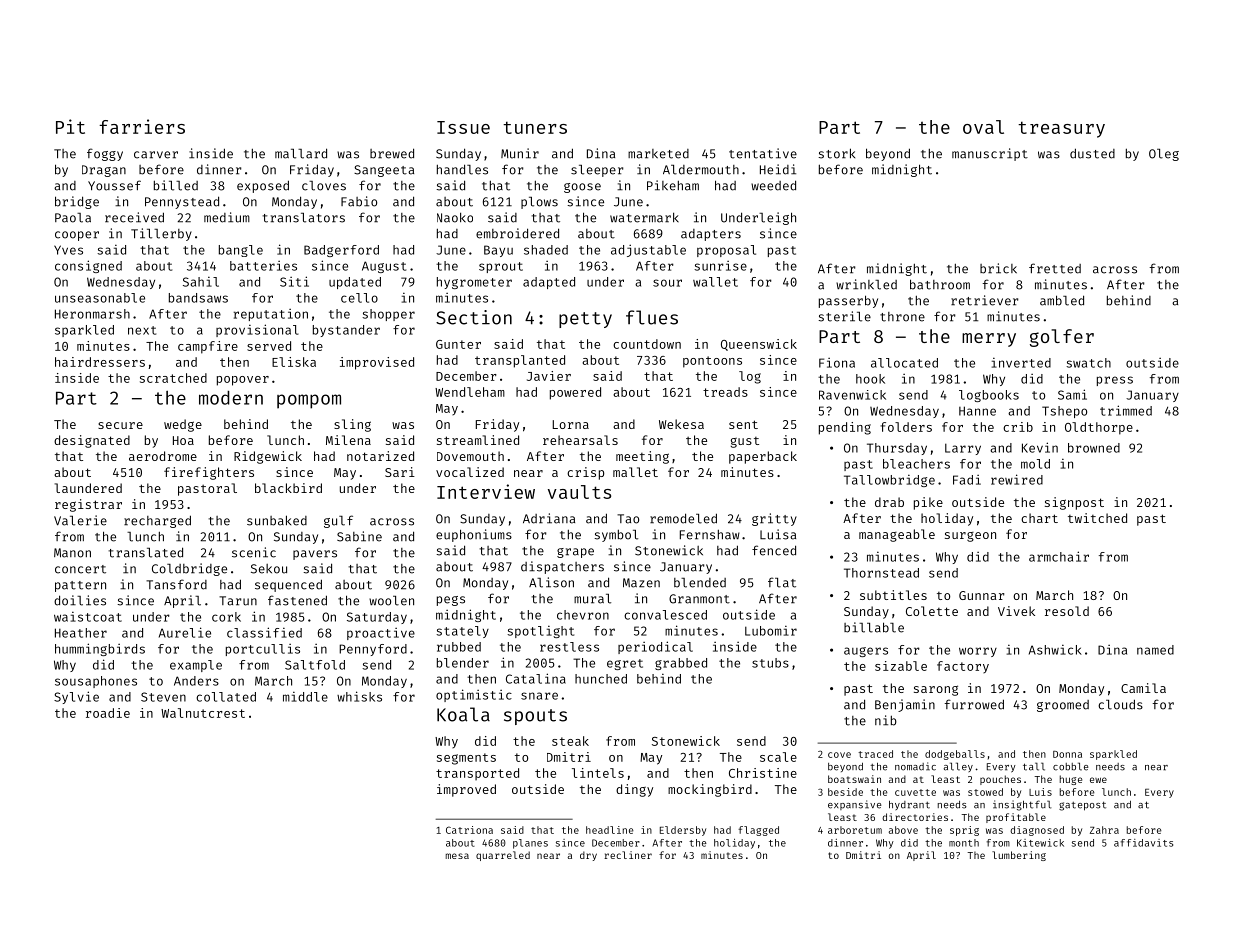 The width and height of the image is (1233, 952). I want to click on lumbering, so click(1019, 856).
